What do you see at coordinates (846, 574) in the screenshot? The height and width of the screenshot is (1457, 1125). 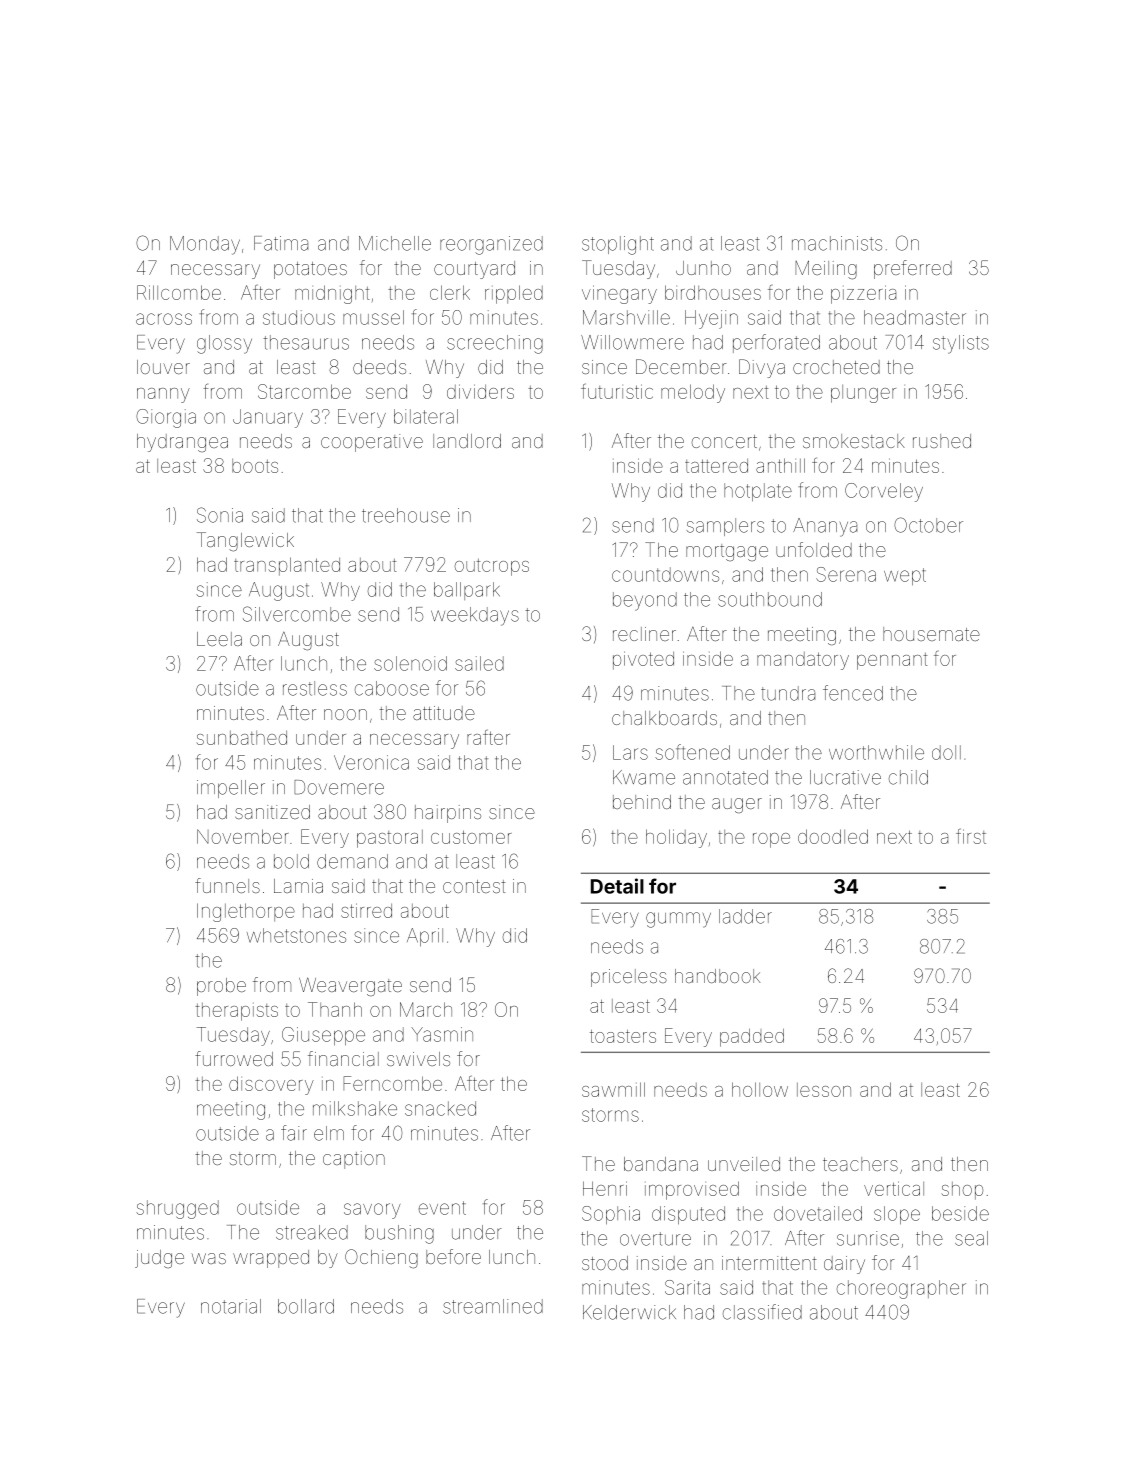 I see `Serena` at bounding box center [846, 574].
